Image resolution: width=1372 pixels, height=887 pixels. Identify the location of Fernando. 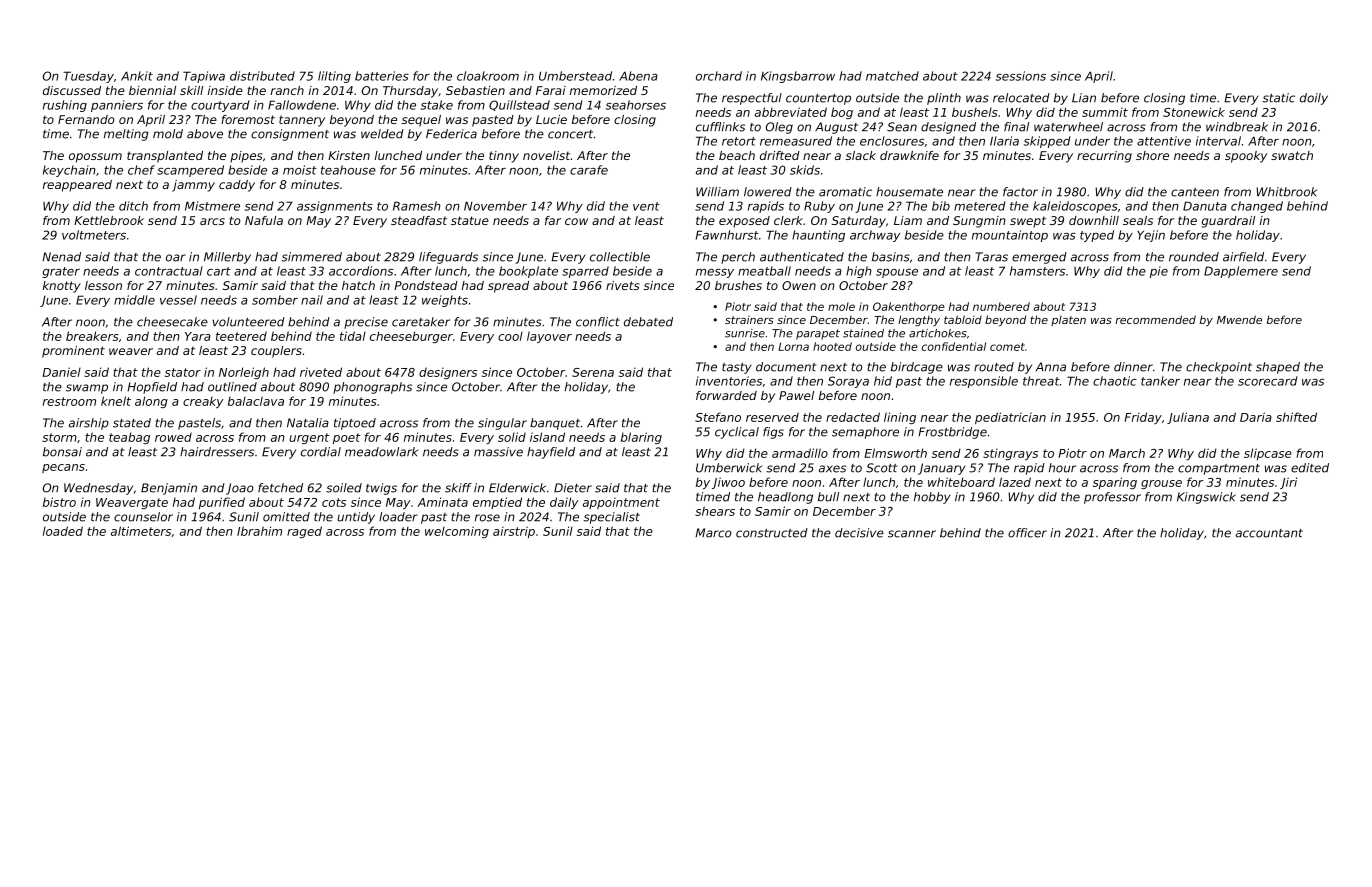
(86, 119).
